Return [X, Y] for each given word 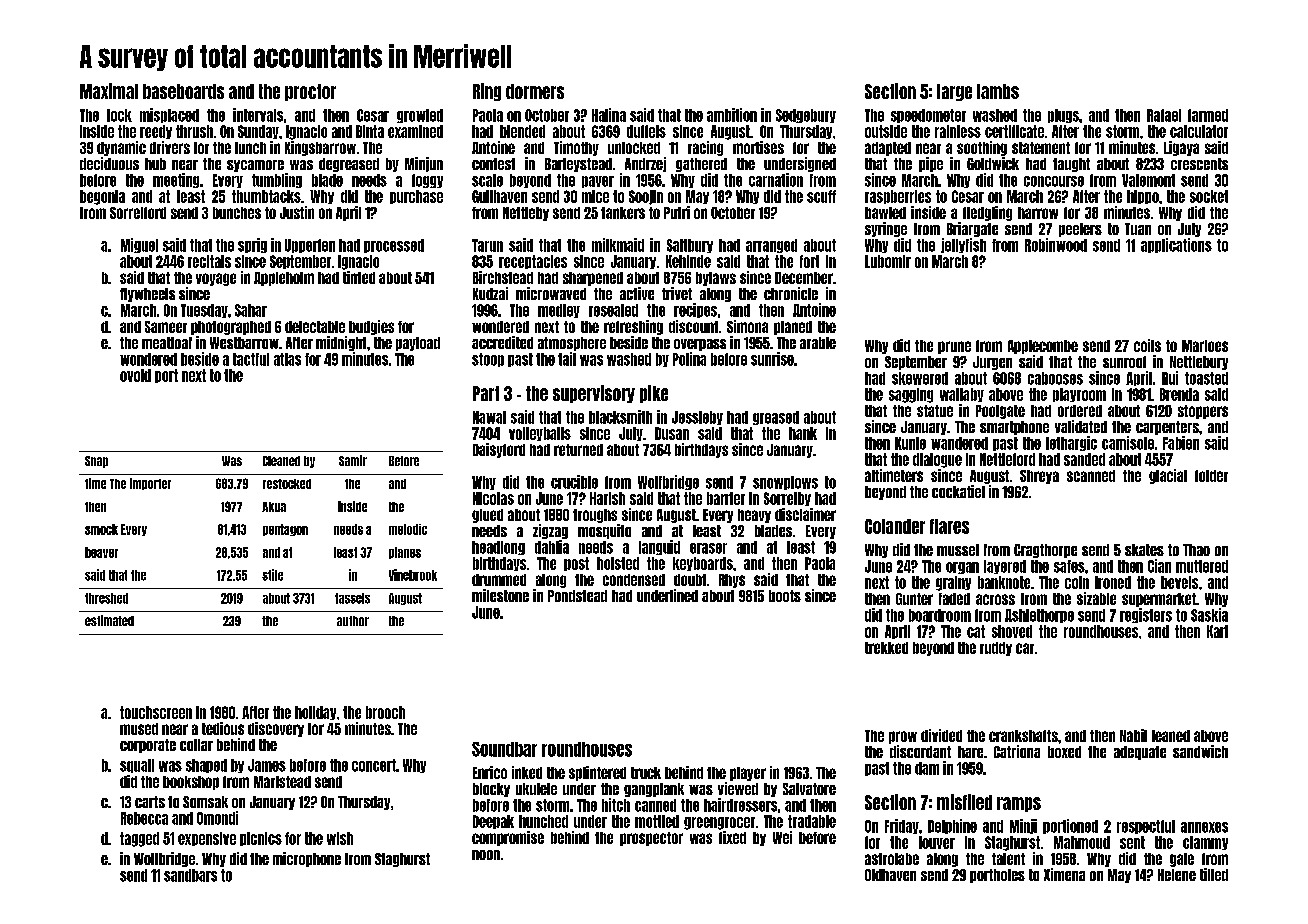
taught [1071, 165]
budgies [371, 327]
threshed [106, 598]
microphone [307, 859]
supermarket [1159, 600]
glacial [1168, 476]
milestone [500, 595]
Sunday [258, 132]
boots [785, 596]
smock [101, 529]
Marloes [1205, 346]
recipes [695, 310]
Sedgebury [806, 116]
